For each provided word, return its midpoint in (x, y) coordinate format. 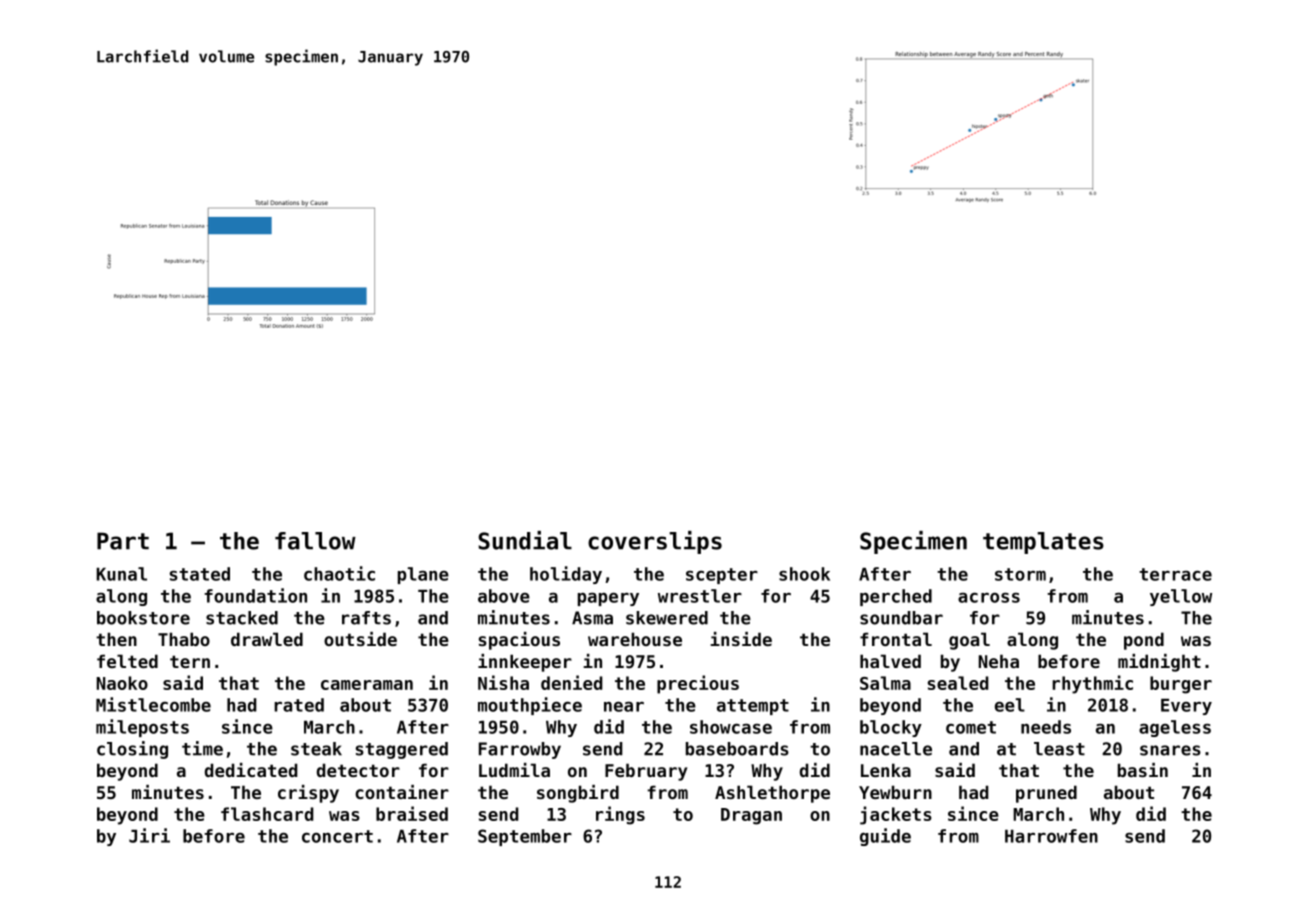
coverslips (655, 542)
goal (969, 641)
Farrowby (520, 750)
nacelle (896, 749)
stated (200, 574)
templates (1043, 543)
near (624, 706)
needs (1046, 727)
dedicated (251, 770)
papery (608, 599)
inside (741, 639)
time (202, 748)
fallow (315, 541)
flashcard (267, 814)
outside (360, 639)
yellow (1181, 597)
